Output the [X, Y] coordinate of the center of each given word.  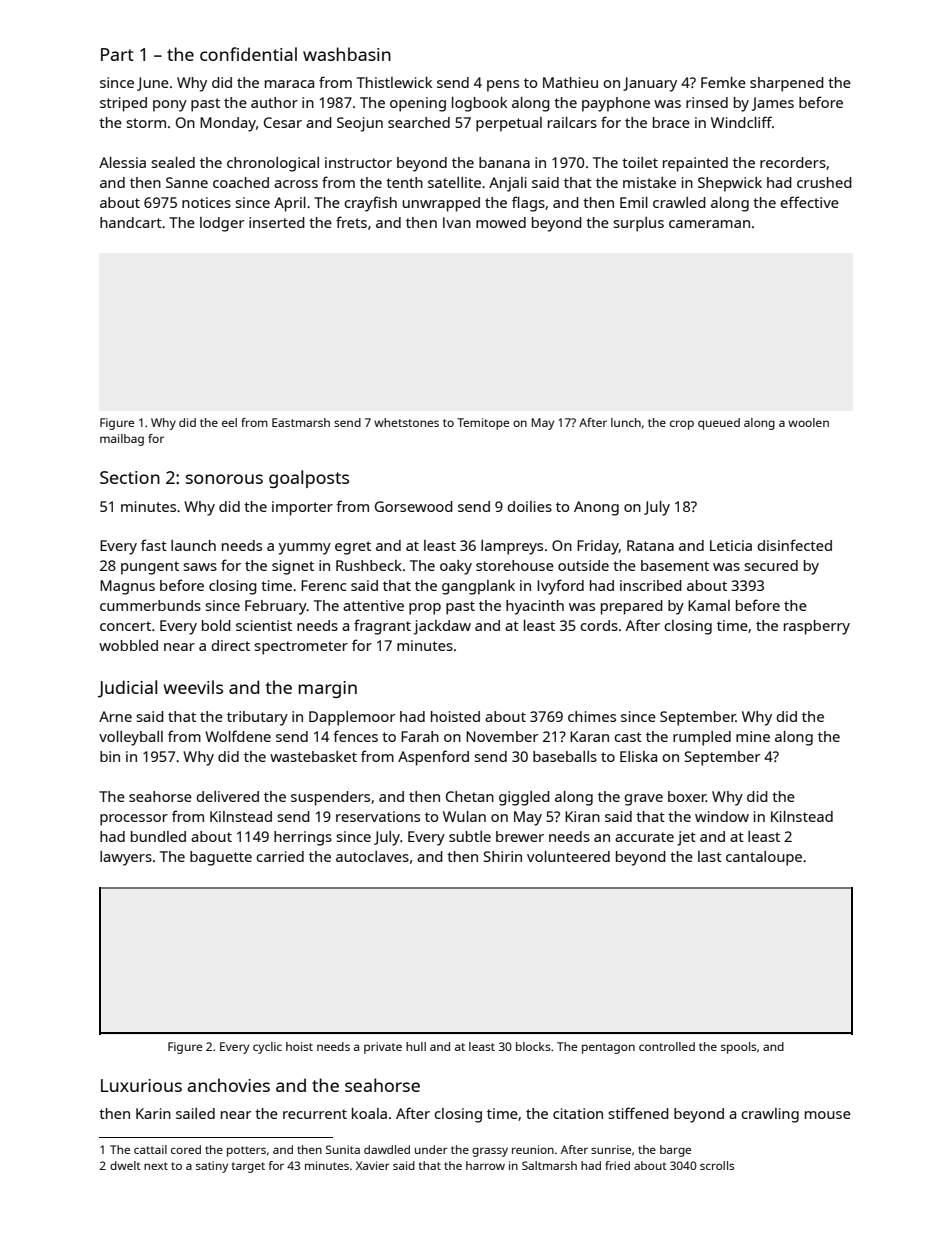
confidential [248, 54]
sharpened [787, 84]
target [248, 1167]
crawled [679, 202]
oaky [456, 567]
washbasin [347, 54]
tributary [257, 718]
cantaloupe [764, 858]
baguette [221, 858]
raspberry [817, 627]
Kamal [709, 605]
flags [528, 204]
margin [327, 689]
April [290, 204]
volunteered [568, 856]
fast [154, 545]
